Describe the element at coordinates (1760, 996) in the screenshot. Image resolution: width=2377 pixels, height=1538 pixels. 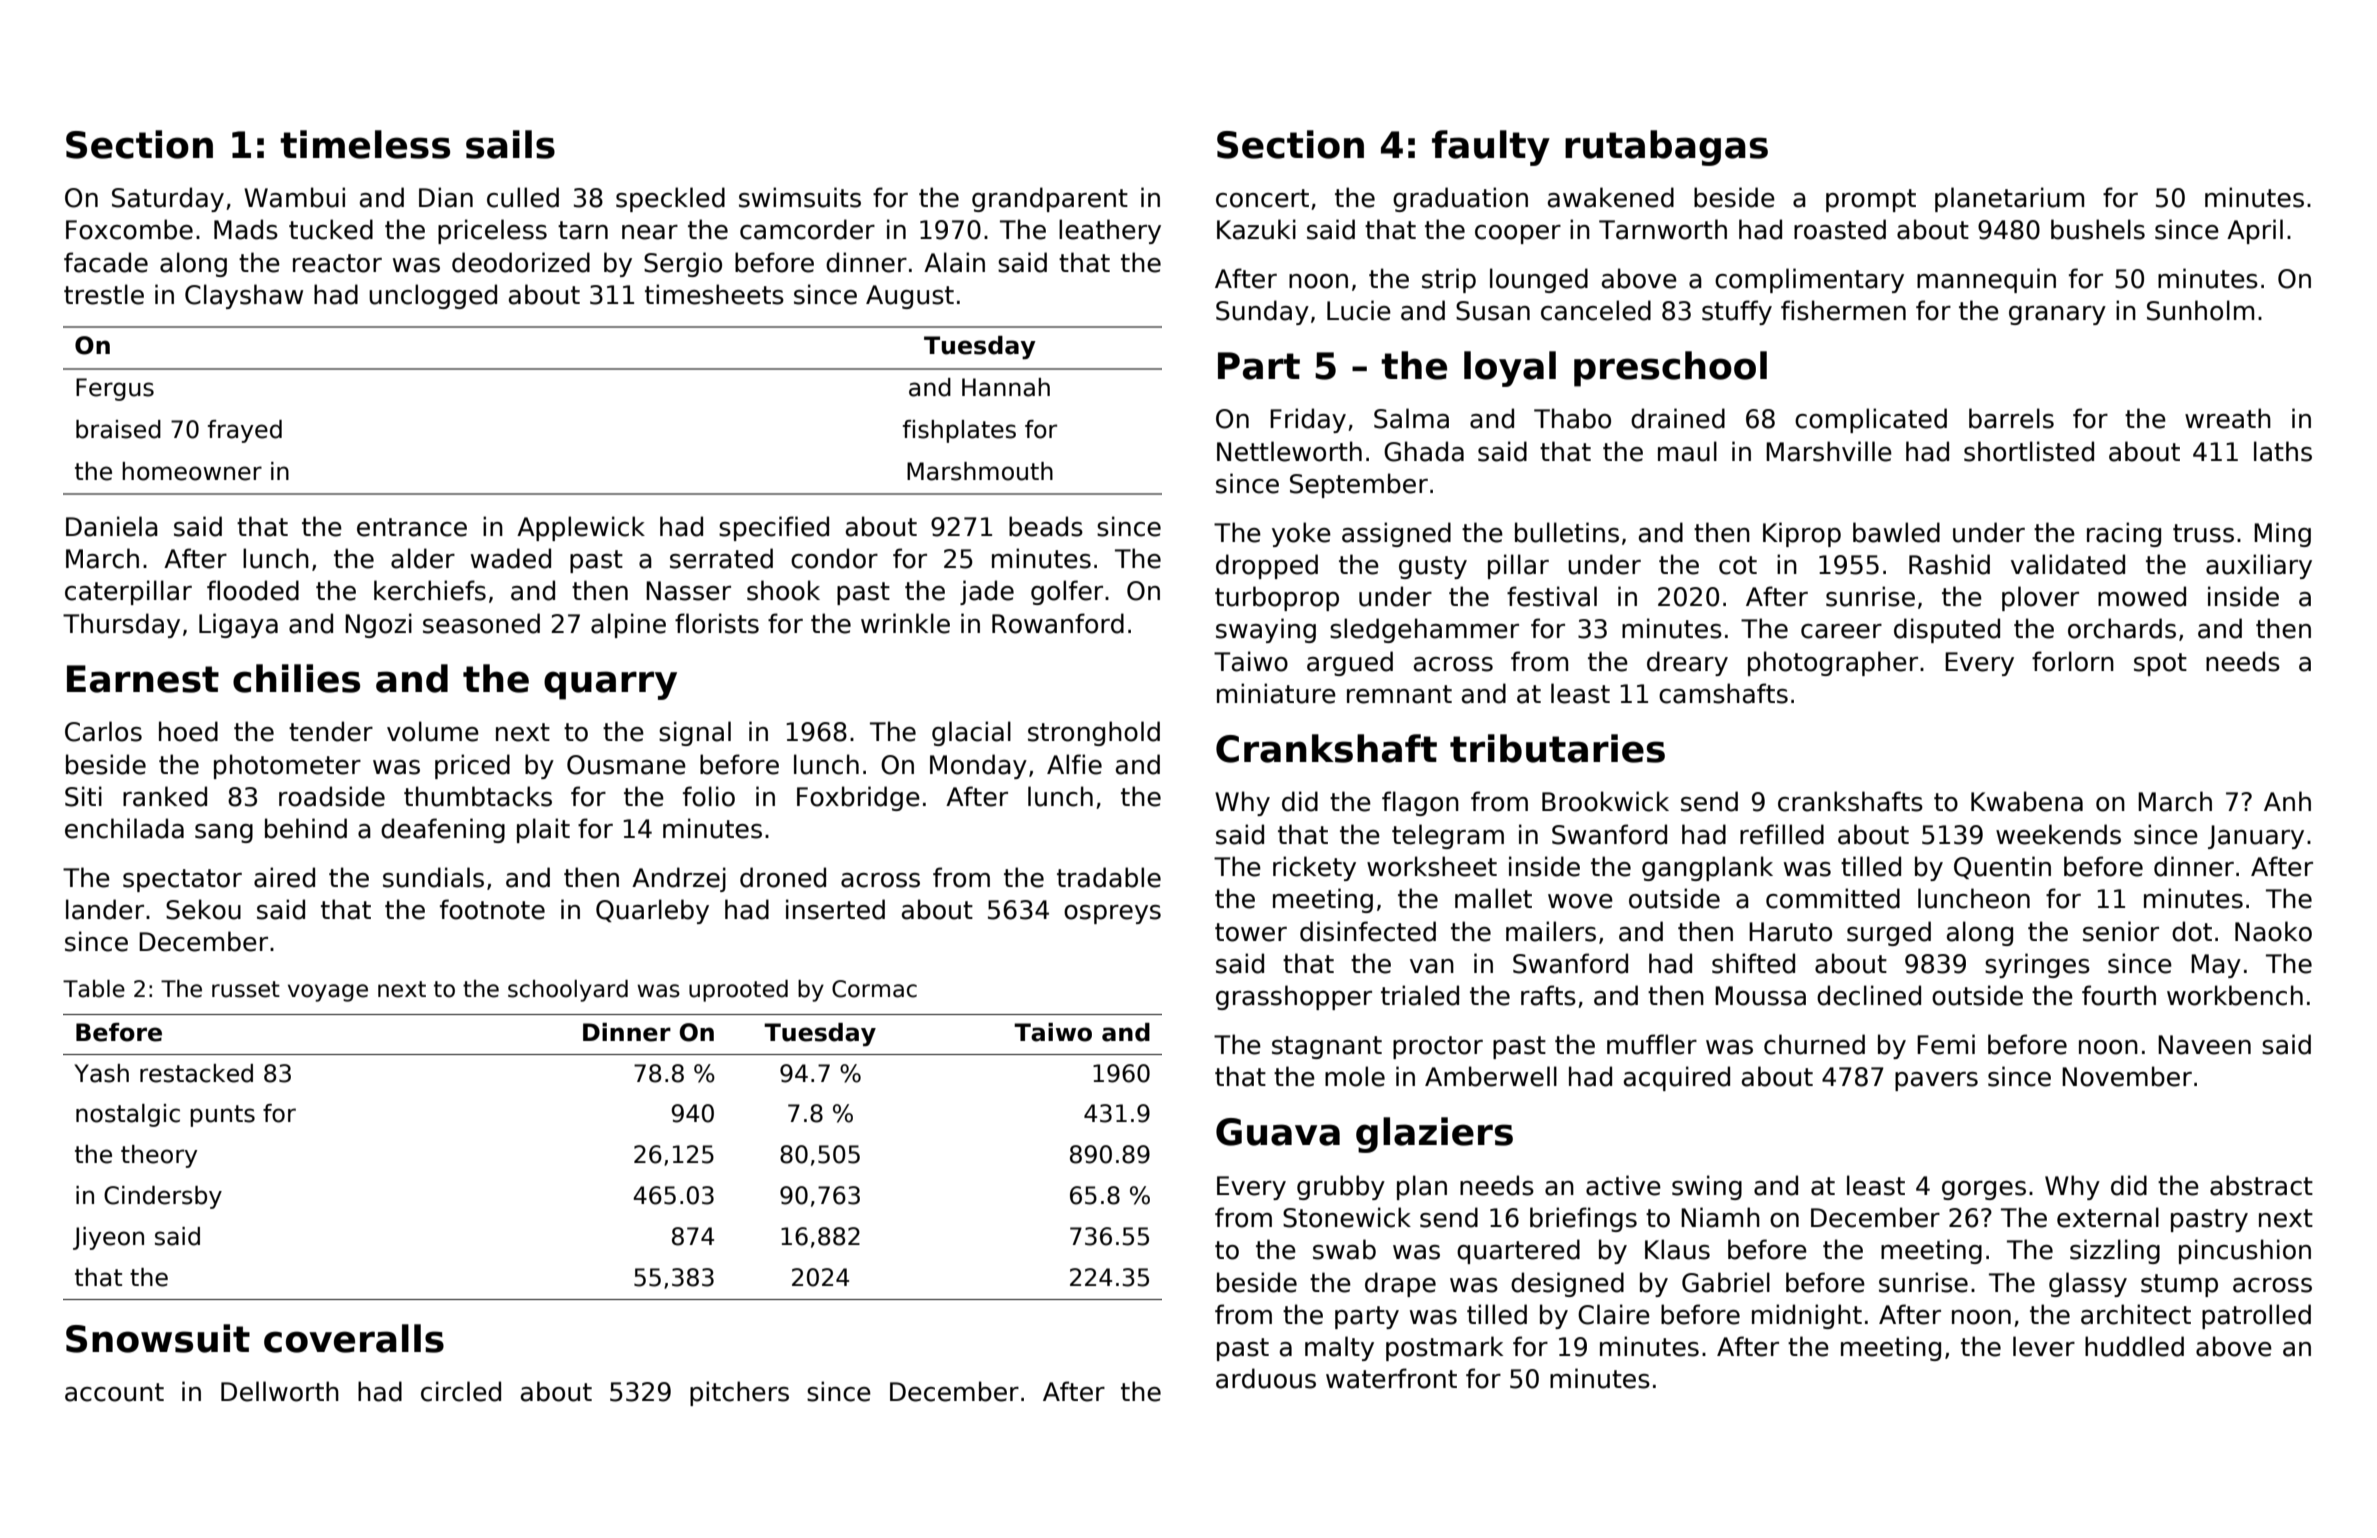
I see `Moussa` at that location.
